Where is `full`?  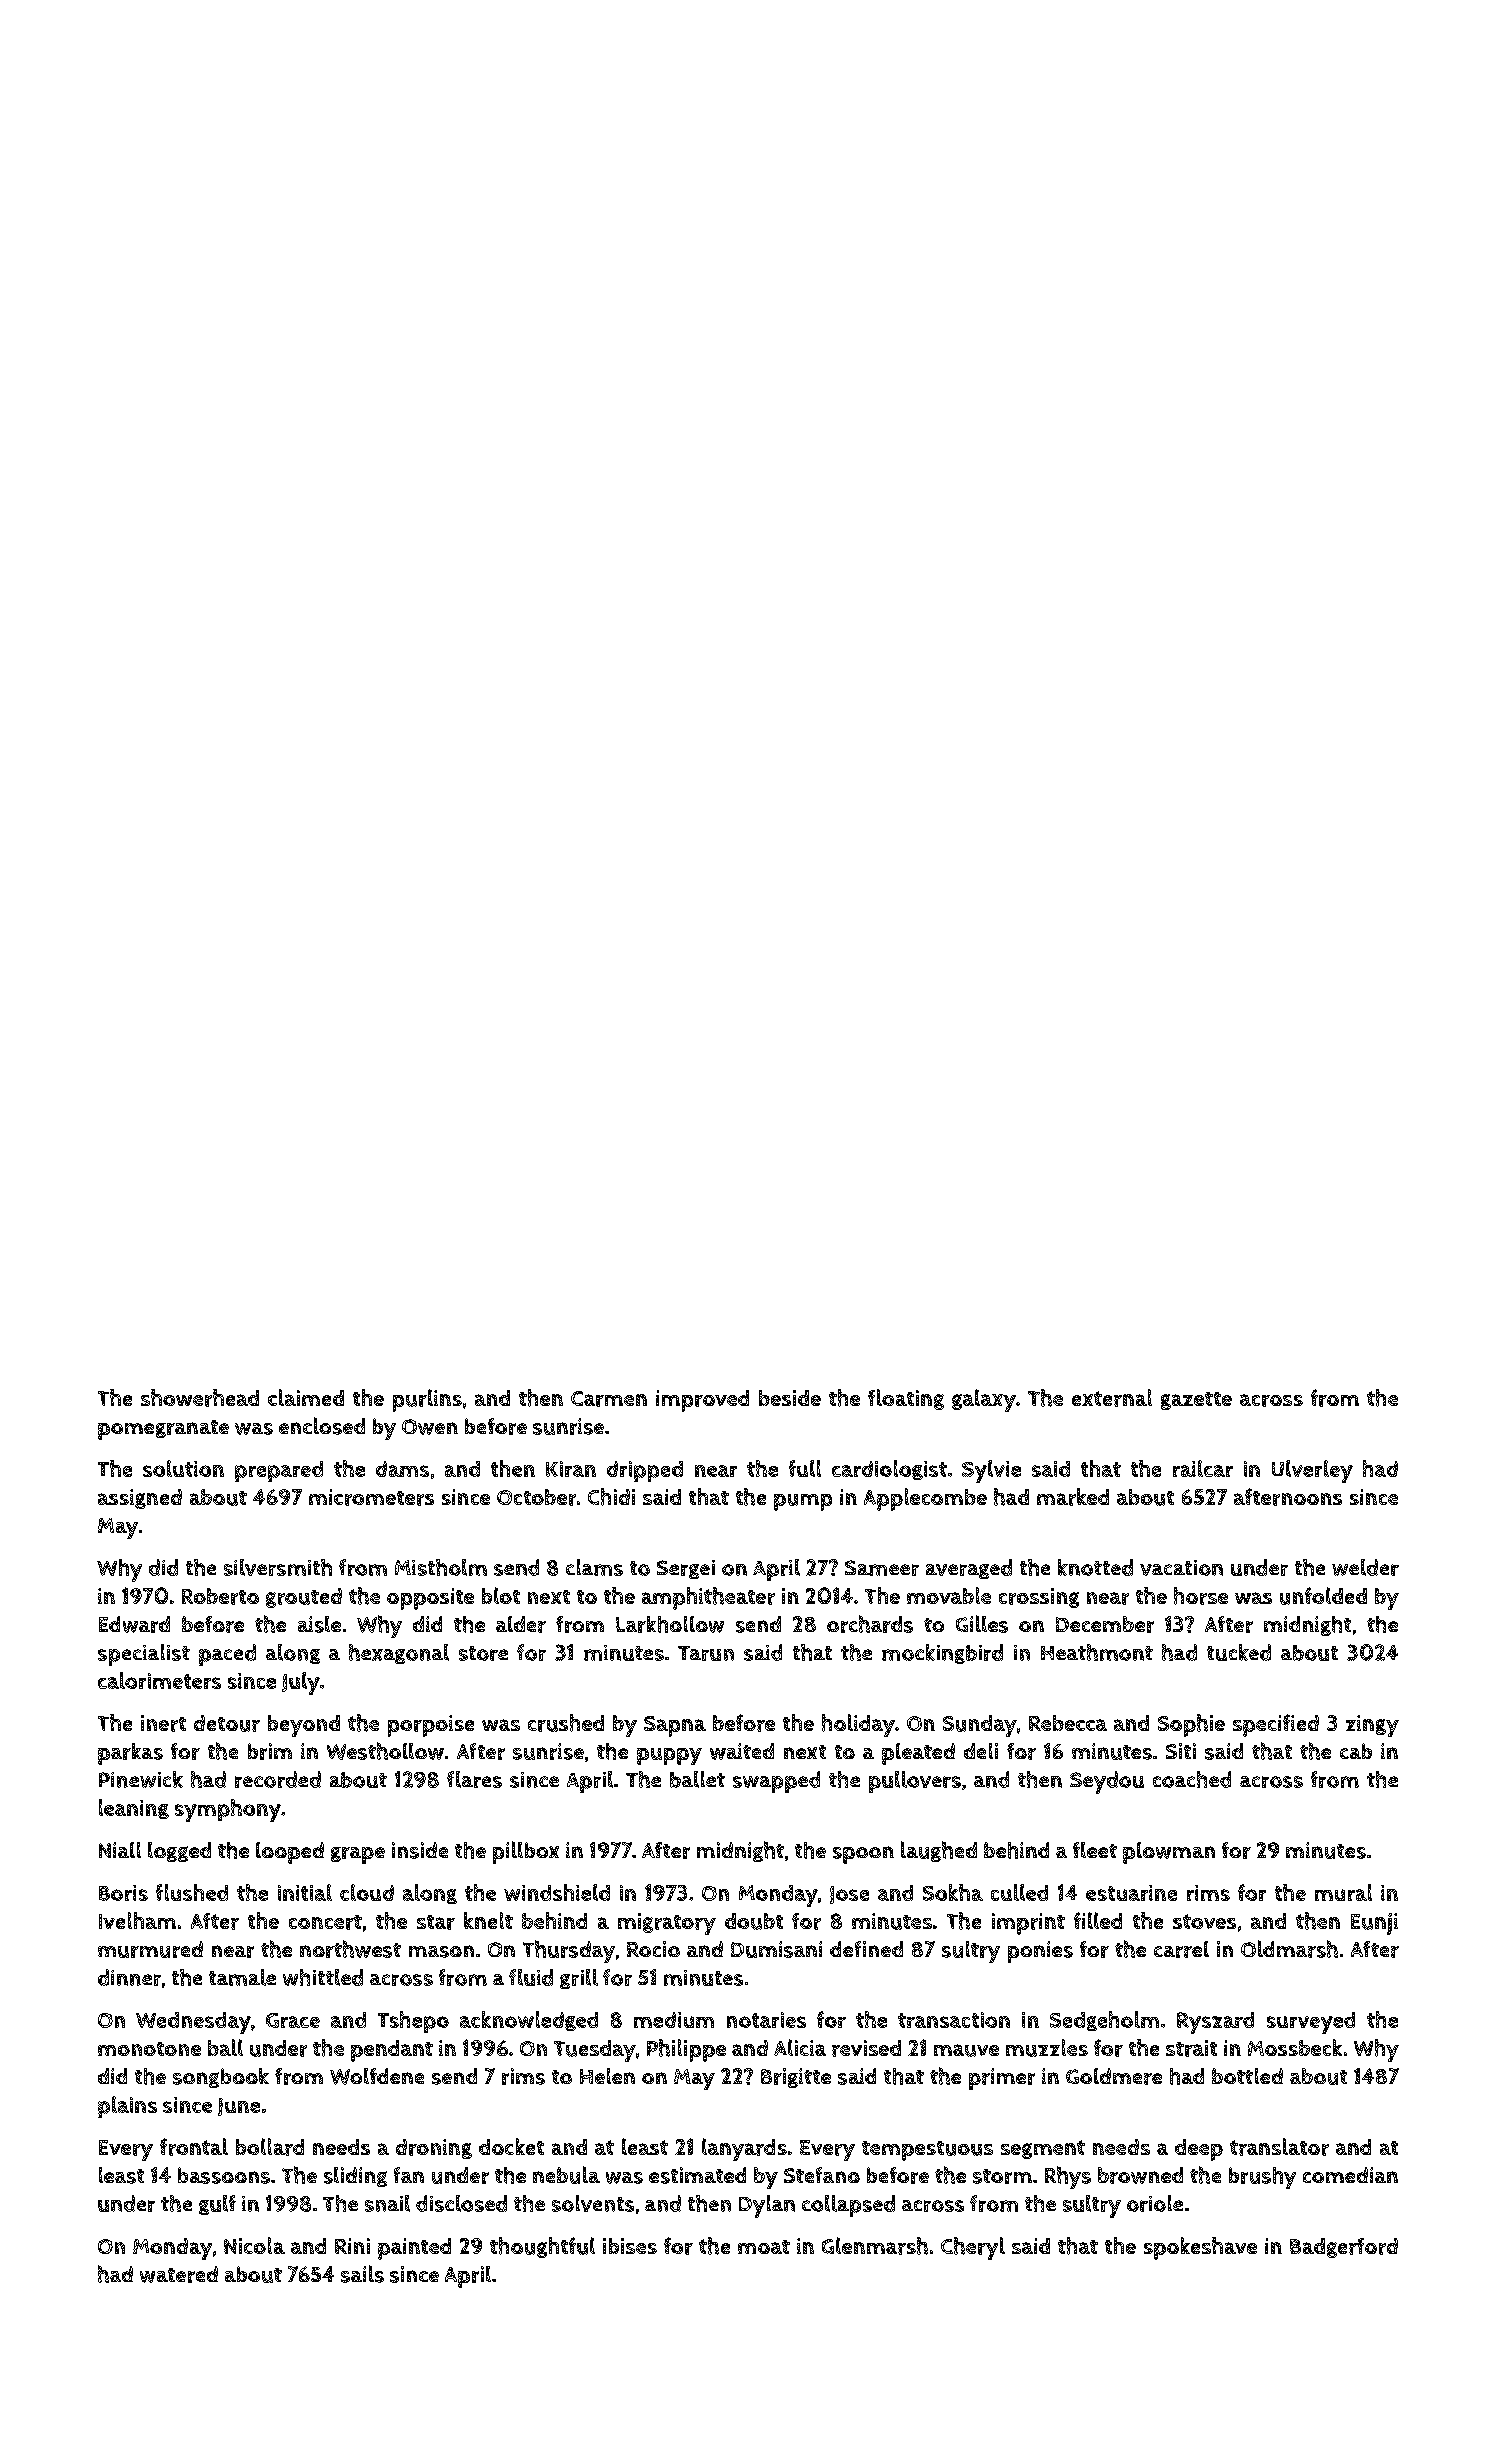
full is located at coordinates (805, 1468).
